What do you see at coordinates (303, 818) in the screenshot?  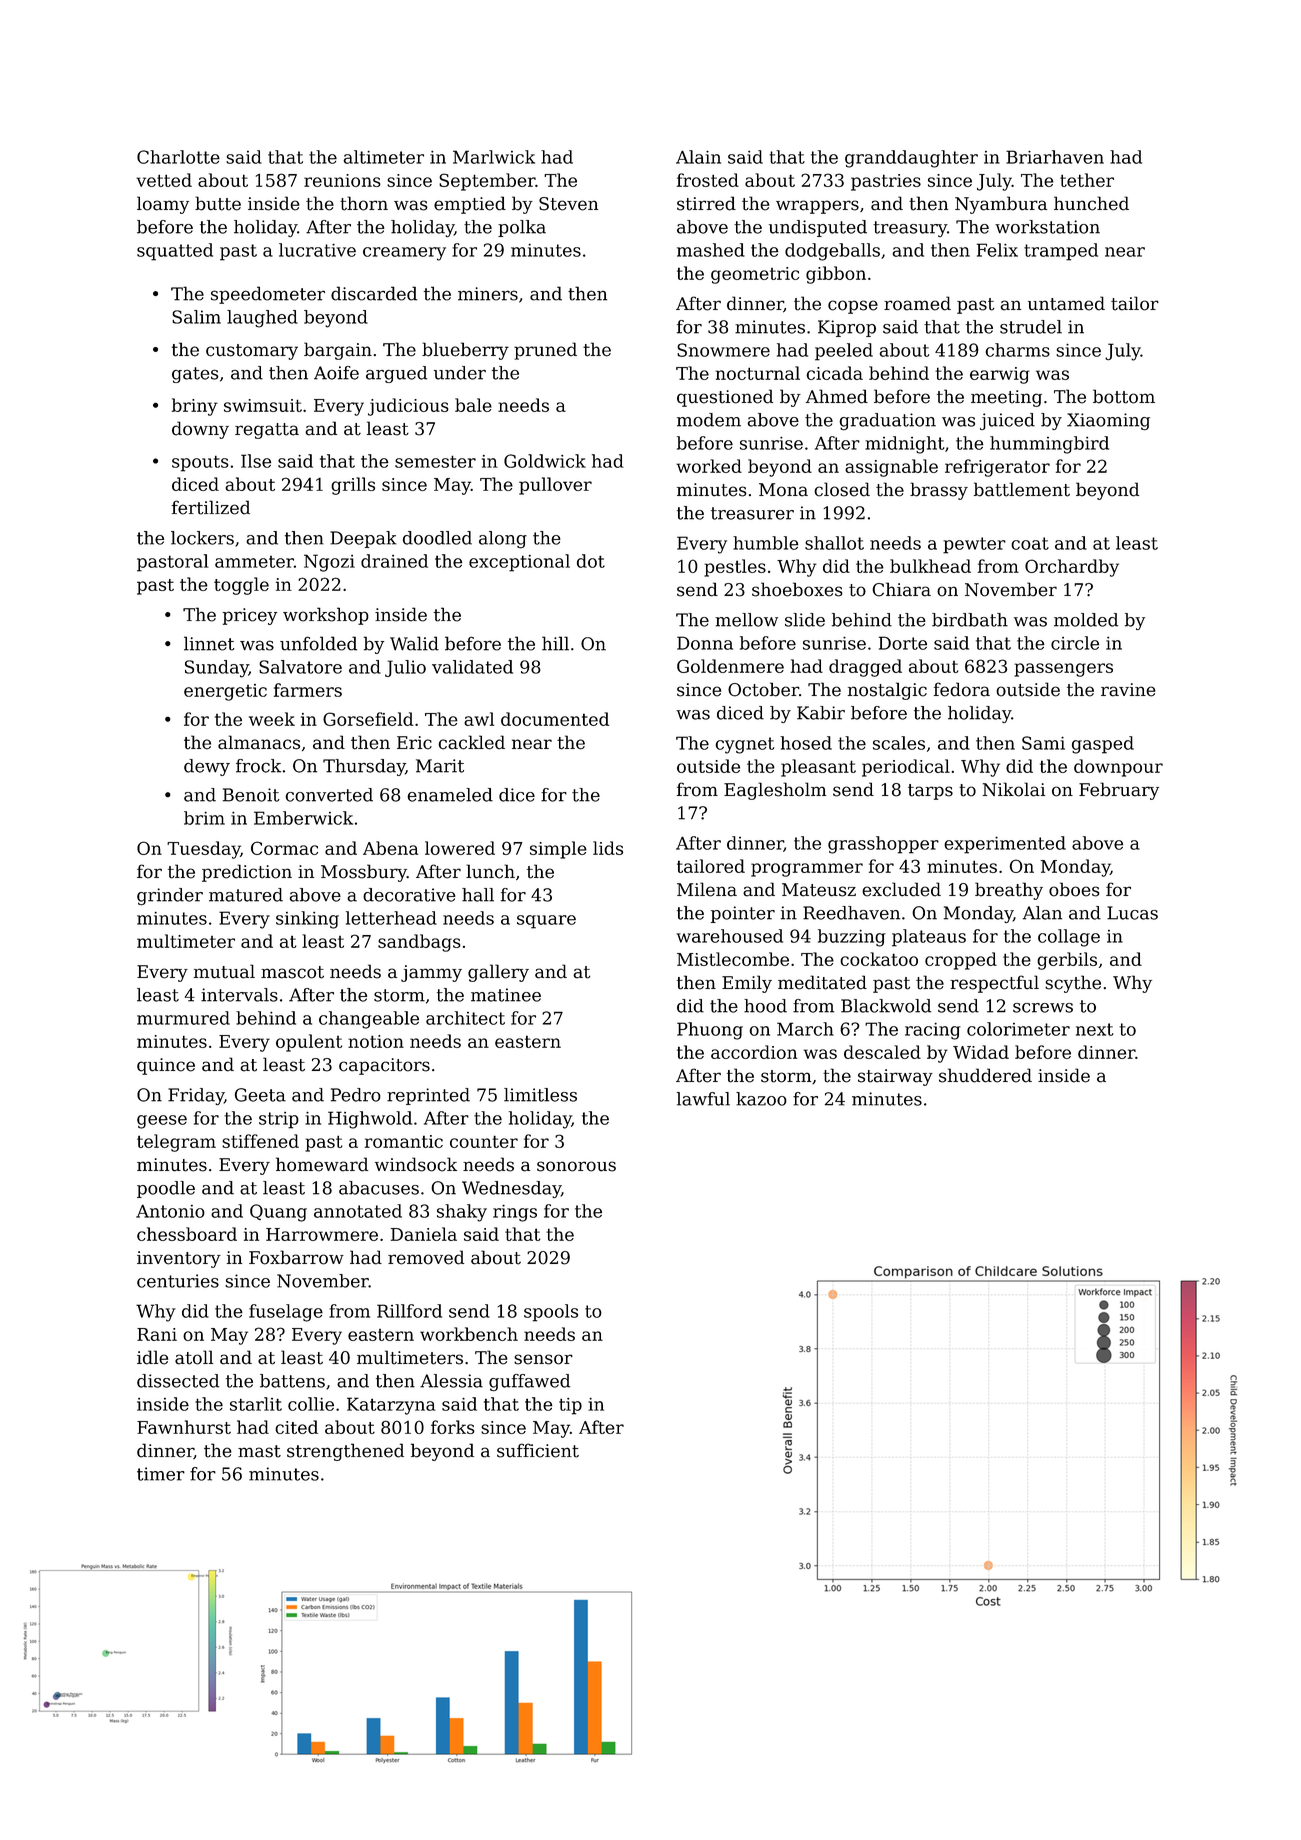 I see `Emberwick` at bounding box center [303, 818].
